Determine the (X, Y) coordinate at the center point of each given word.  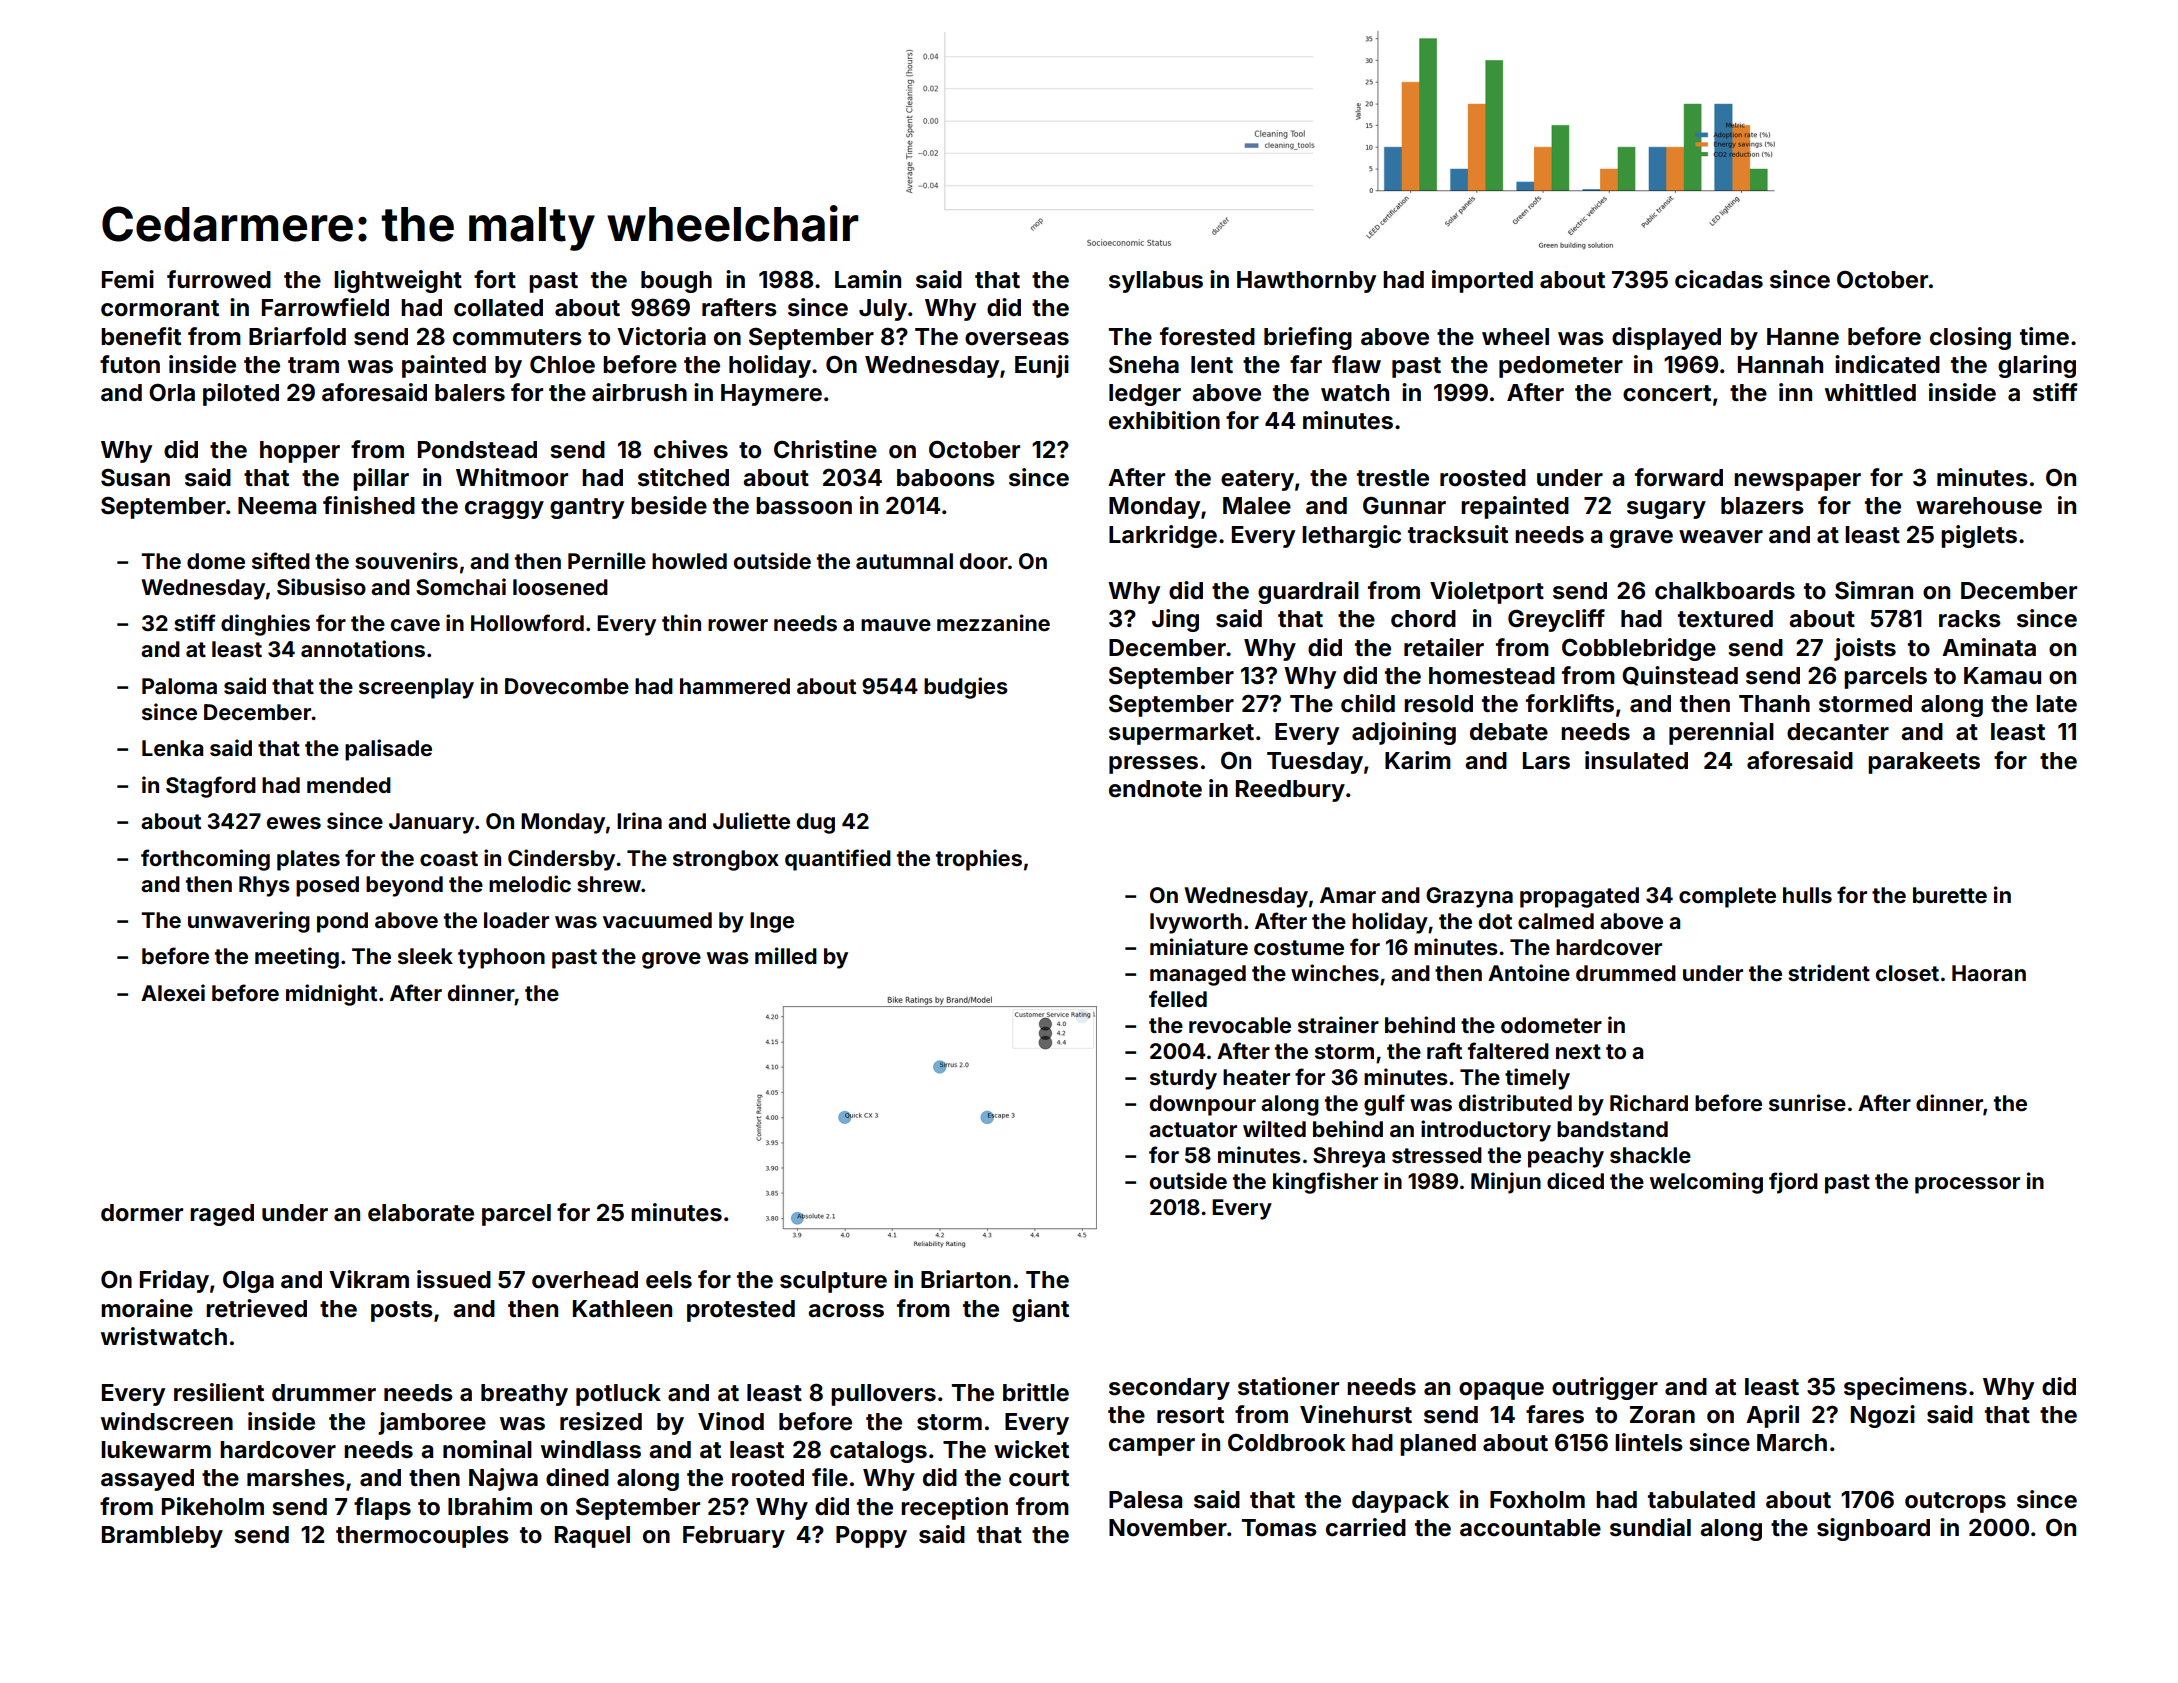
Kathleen (622, 1309)
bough (676, 282)
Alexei (173, 992)
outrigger (1605, 1388)
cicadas (1719, 279)
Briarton (966, 1279)
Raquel (592, 1537)
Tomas (1279, 1528)
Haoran (1989, 973)
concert (1667, 393)
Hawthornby (1306, 282)
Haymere (771, 395)
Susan (135, 478)
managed (1198, 975)
